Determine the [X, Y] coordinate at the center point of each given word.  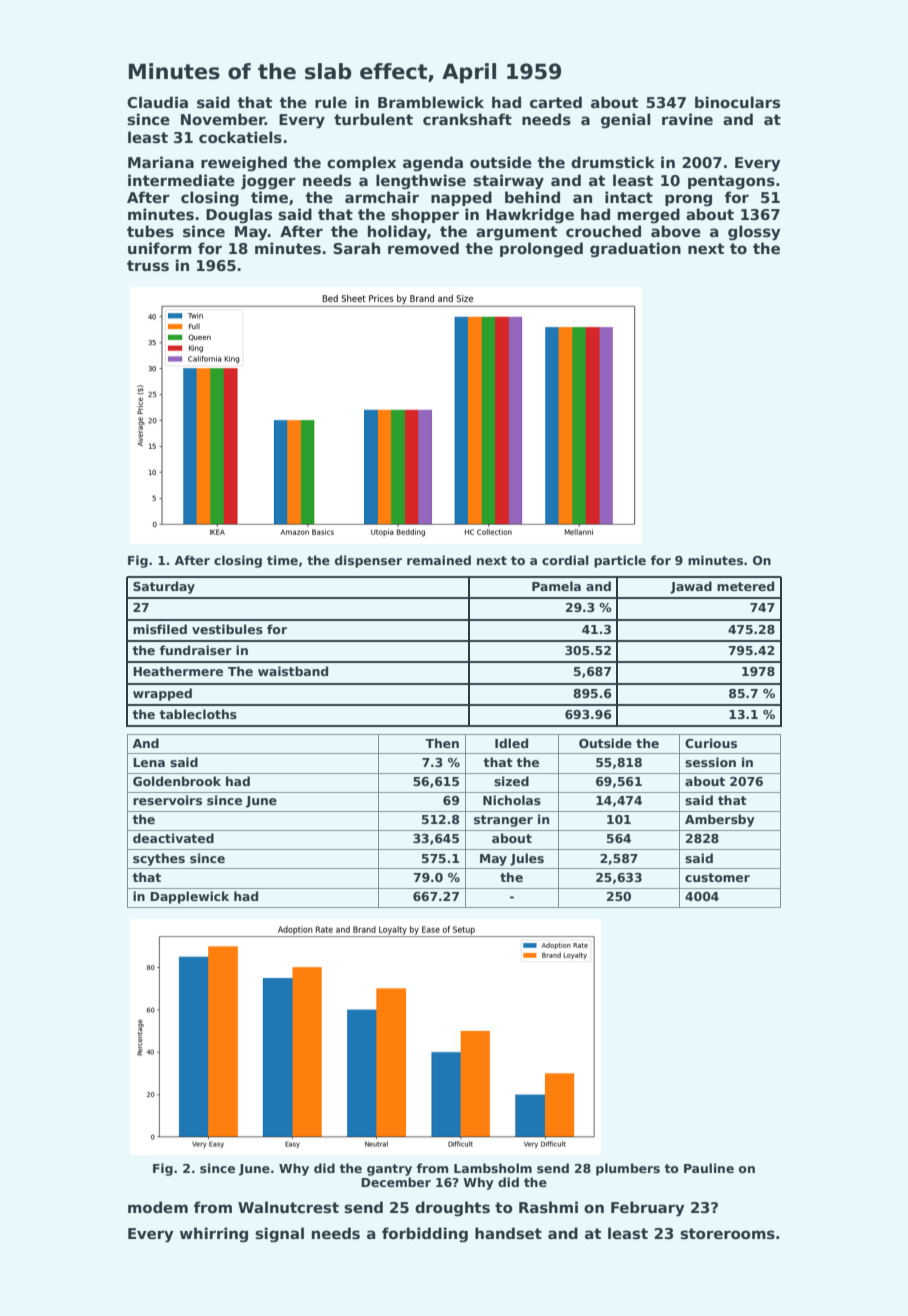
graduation [635, 249]
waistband [293, 671]
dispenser [368, 561]
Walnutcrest [288, 1207]
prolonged [541, 250]
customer [717, 877]
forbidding [425, 1235]
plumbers [628, 1169]
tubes [150, 231]
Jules [527, 859]
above [676, 231]
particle [620, 561]
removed [423, 248]
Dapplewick [189, 897]
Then [442, 743]
